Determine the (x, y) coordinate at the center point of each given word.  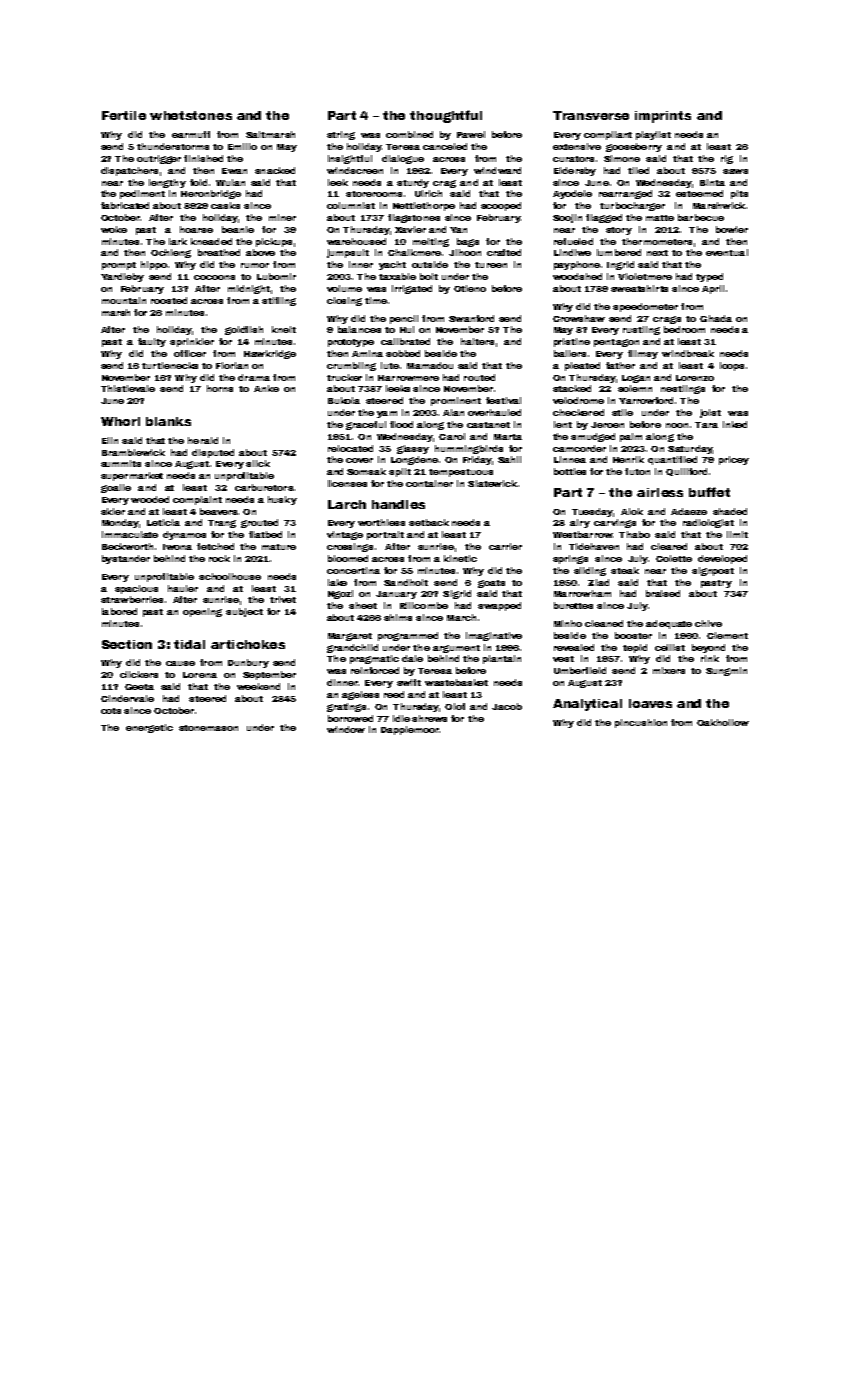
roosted (169, 300)
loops (732, 366)
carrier (505, 546)
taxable (397, 276)
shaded (730, 511)
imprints (663, 117)
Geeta (139, 687)
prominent (456, 401)
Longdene (414, 460)
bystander (126, 559)
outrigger (159, 159)
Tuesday (592, 512)
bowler (732, 229)
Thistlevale (128, 388)
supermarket (132, 476)
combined (409, 134)
